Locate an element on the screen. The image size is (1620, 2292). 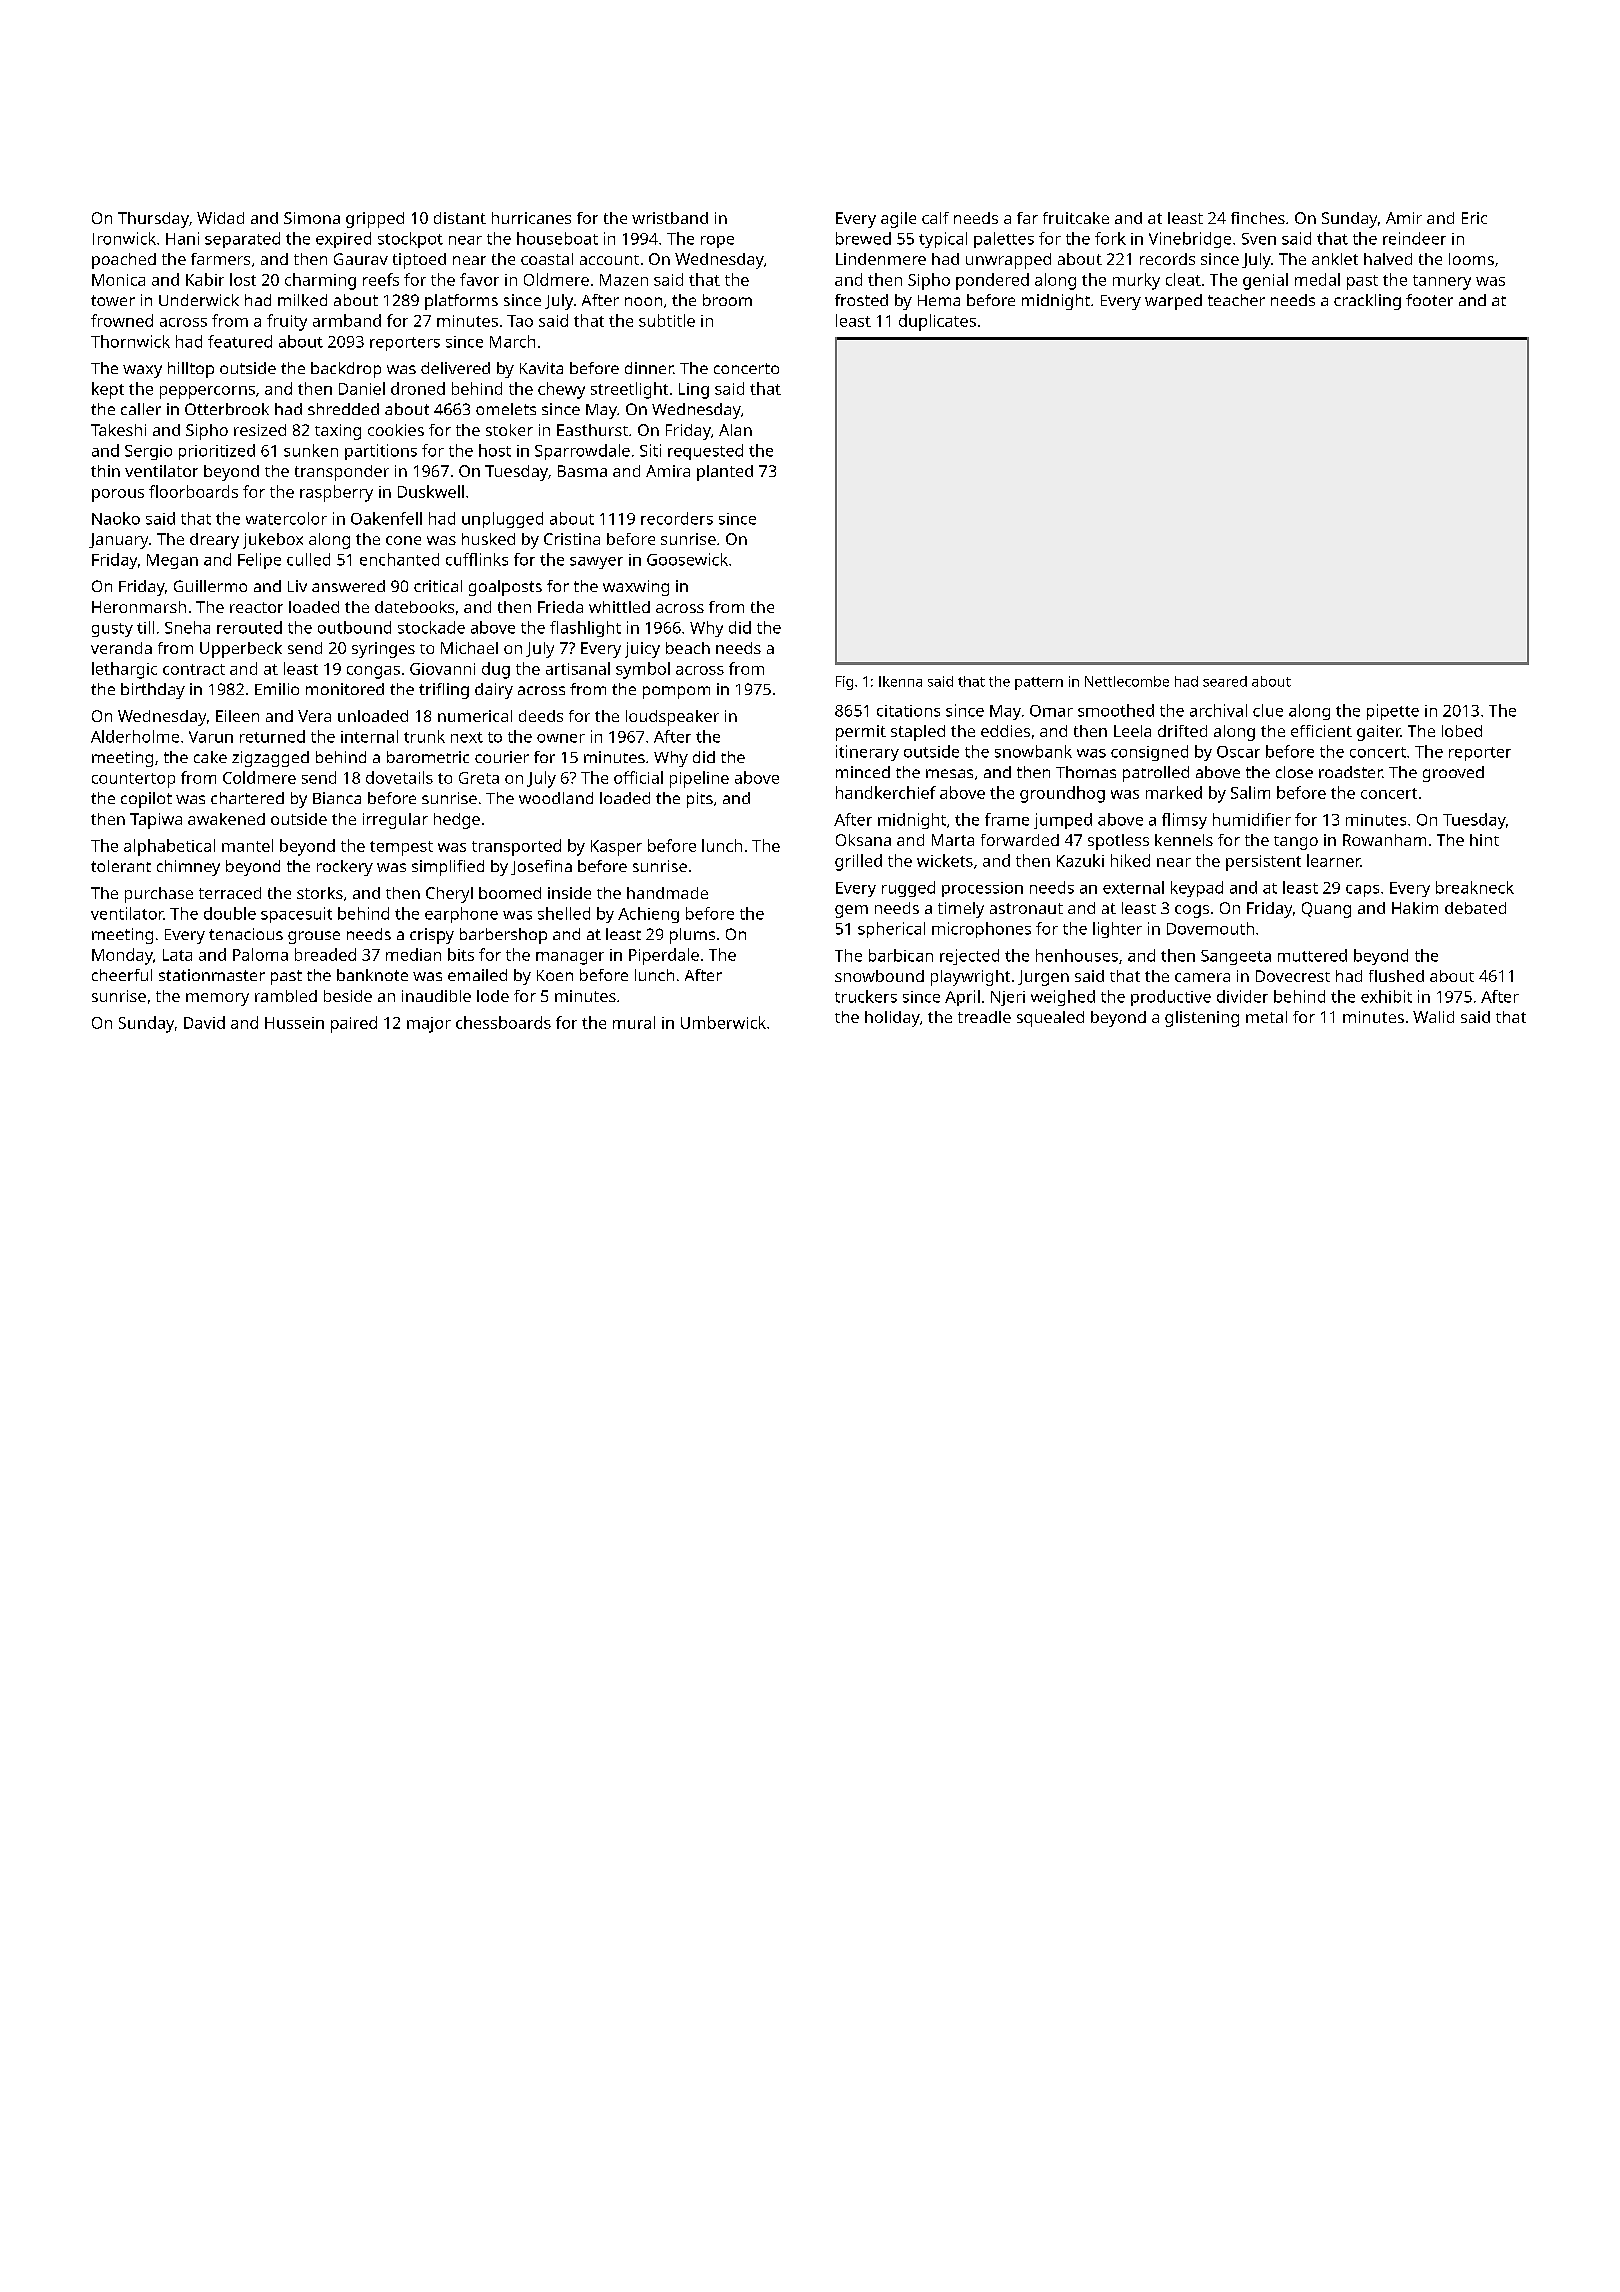
Monday is located at coordinates (122, 956).
